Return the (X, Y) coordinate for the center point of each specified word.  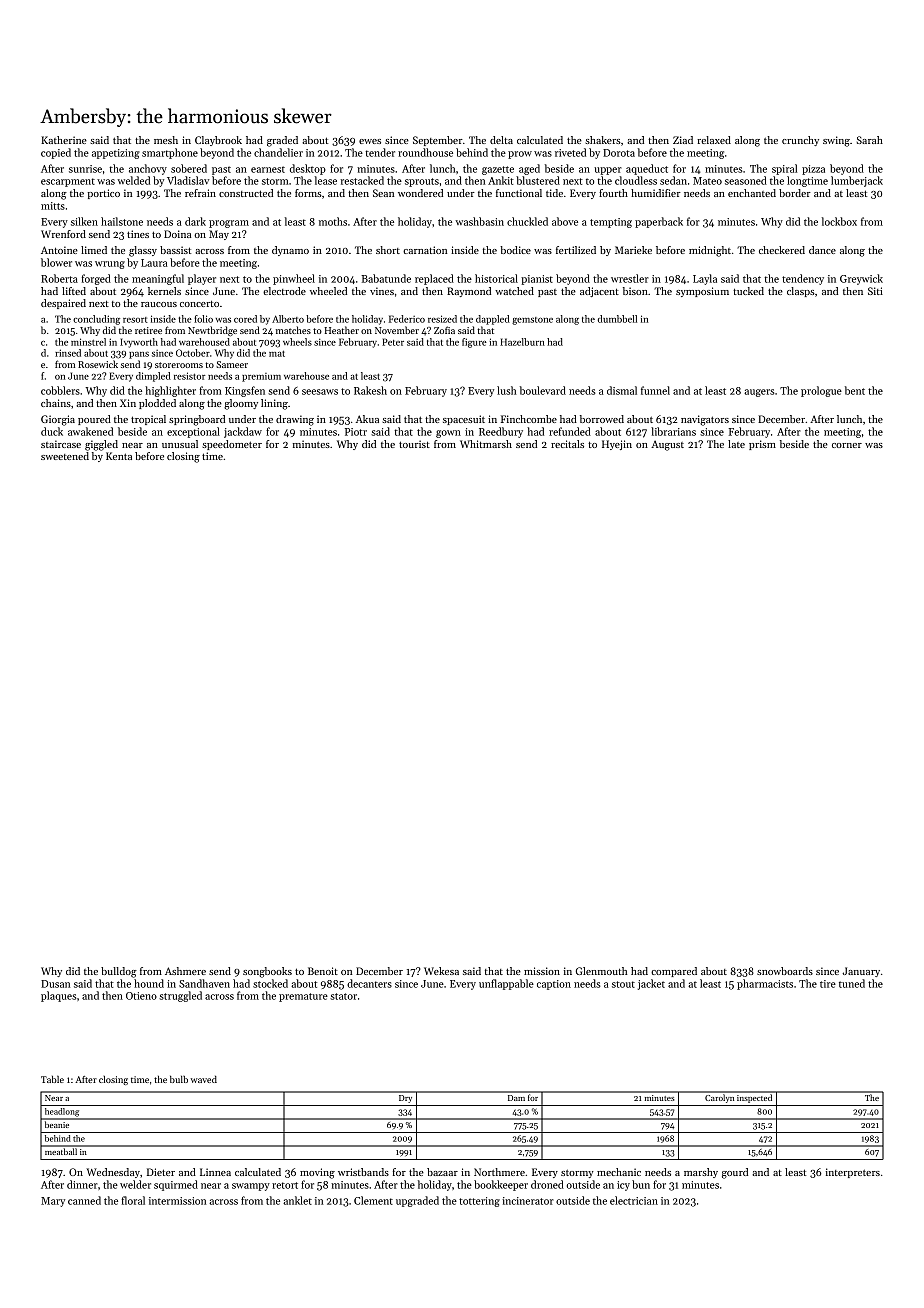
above (565, 221)
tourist (414, 444)
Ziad (683, 140)
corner (847, 445)
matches (293, 330)
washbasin (479, 221)
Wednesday (113, 1173)
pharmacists (765, 984)
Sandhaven (204, 983)
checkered (782, 250)
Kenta (119, 456)
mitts (53, 206)
